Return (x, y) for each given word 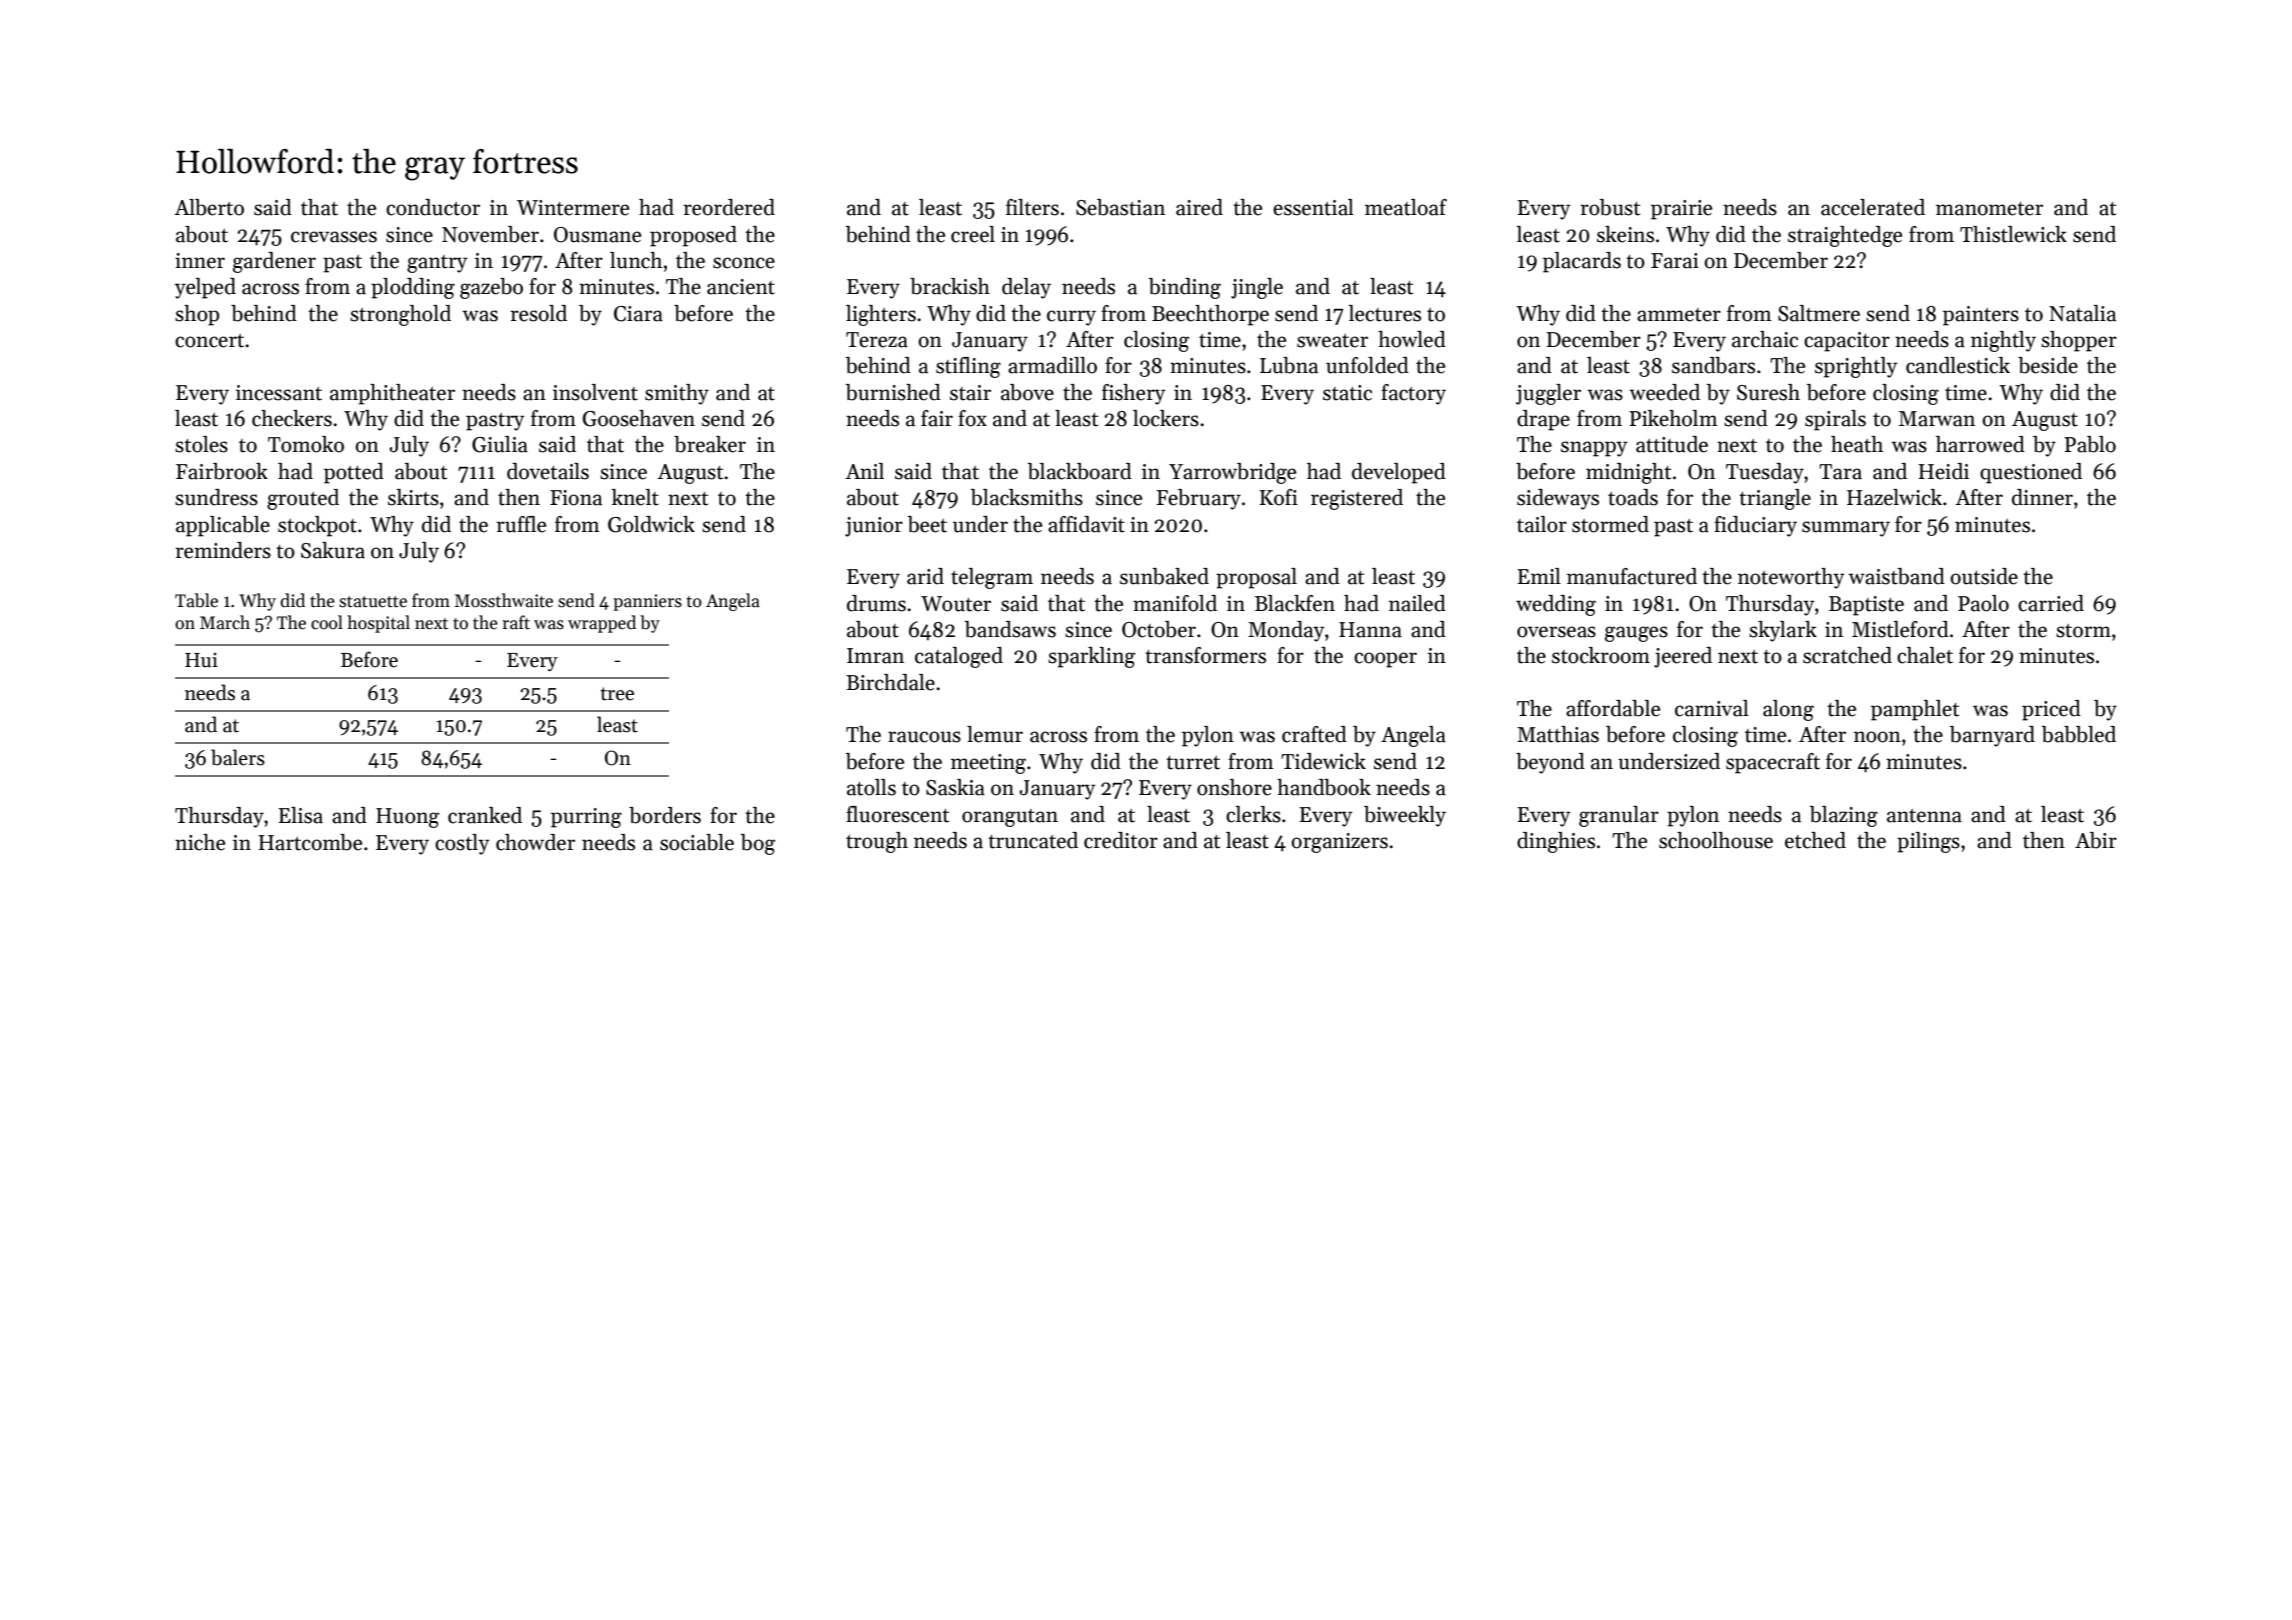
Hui (201, 660)
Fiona (576, 498)
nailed (1417, 603)
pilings (1928, 842)
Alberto (209, 207)
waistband (1896, 576)
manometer (1989, 209)
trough (877, 842)
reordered (729, 207)
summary (1846, 529)
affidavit (1086, 524)
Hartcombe (310, 842)
